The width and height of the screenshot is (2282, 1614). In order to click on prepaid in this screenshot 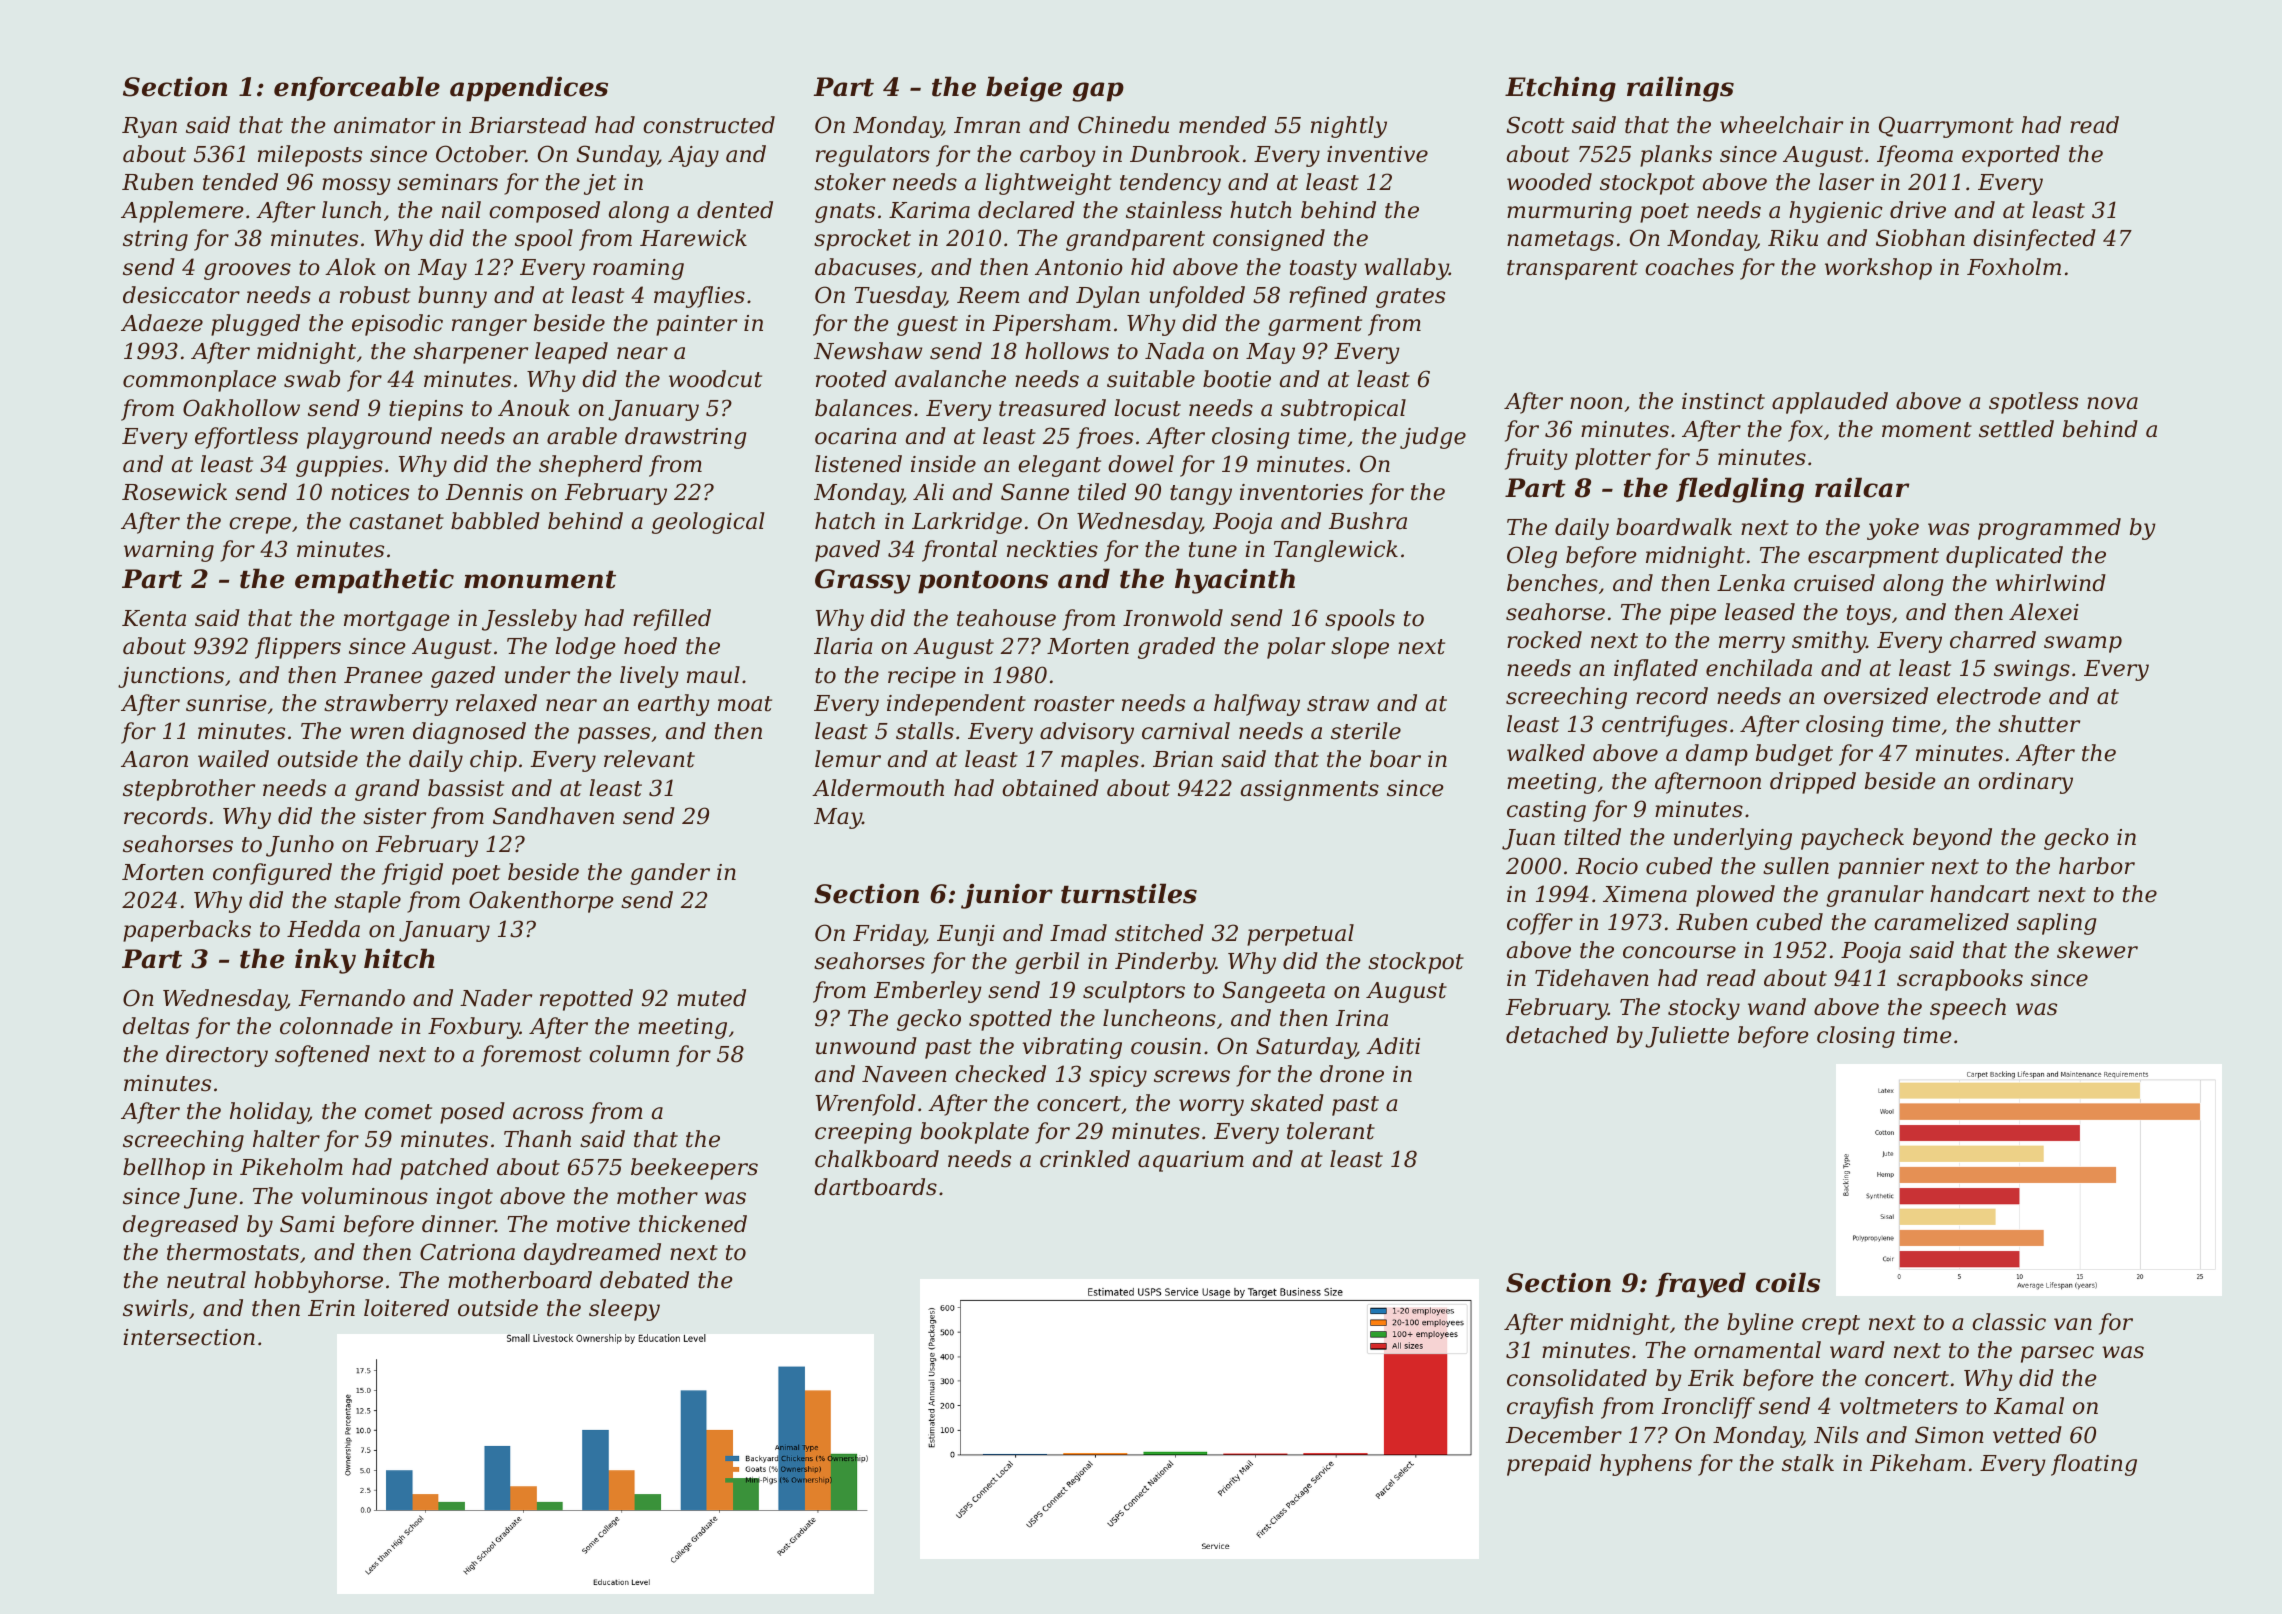, I will do `click(1549, 1465)`.
